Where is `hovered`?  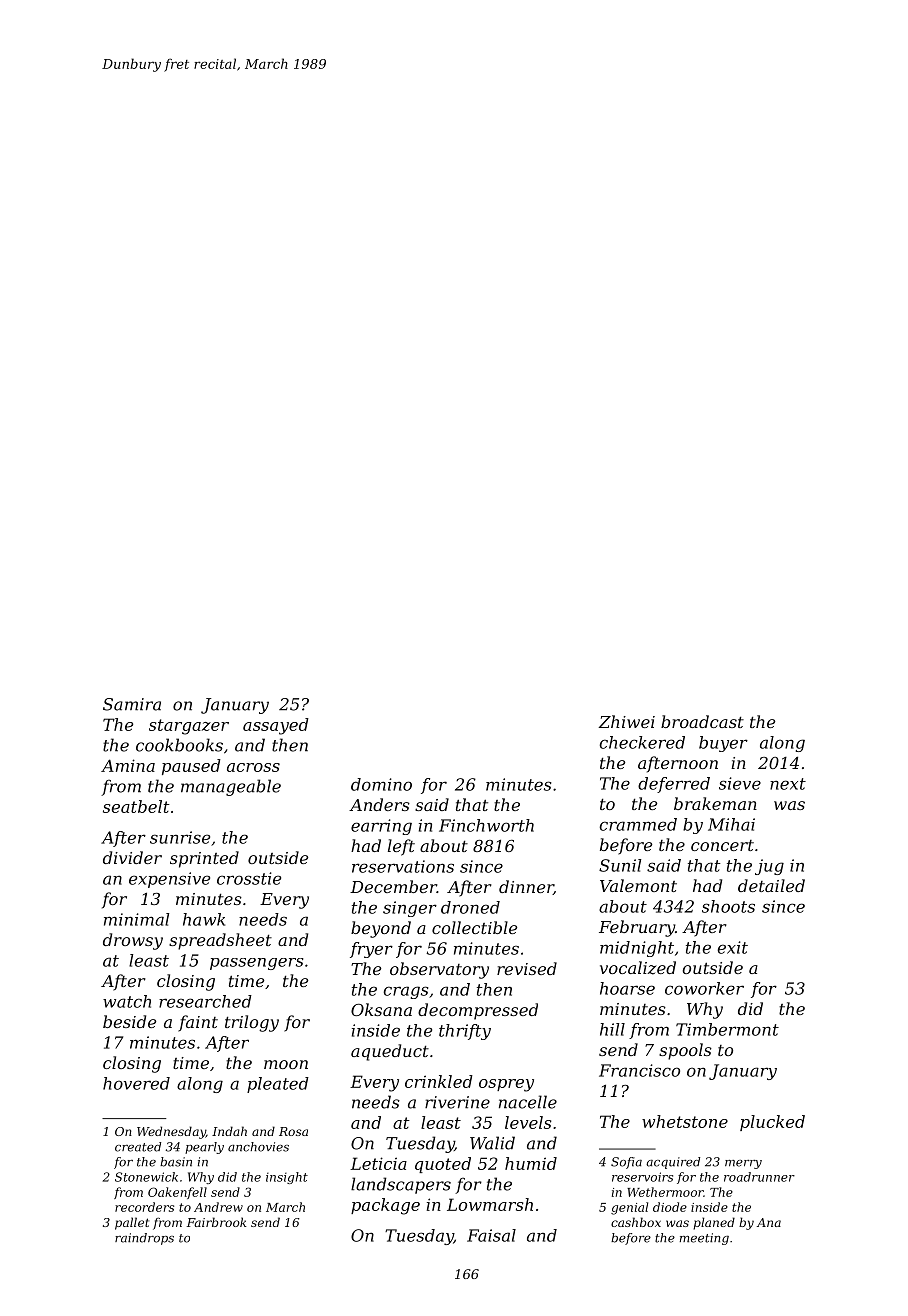 hovered is located at coordinates (136, 1083).
